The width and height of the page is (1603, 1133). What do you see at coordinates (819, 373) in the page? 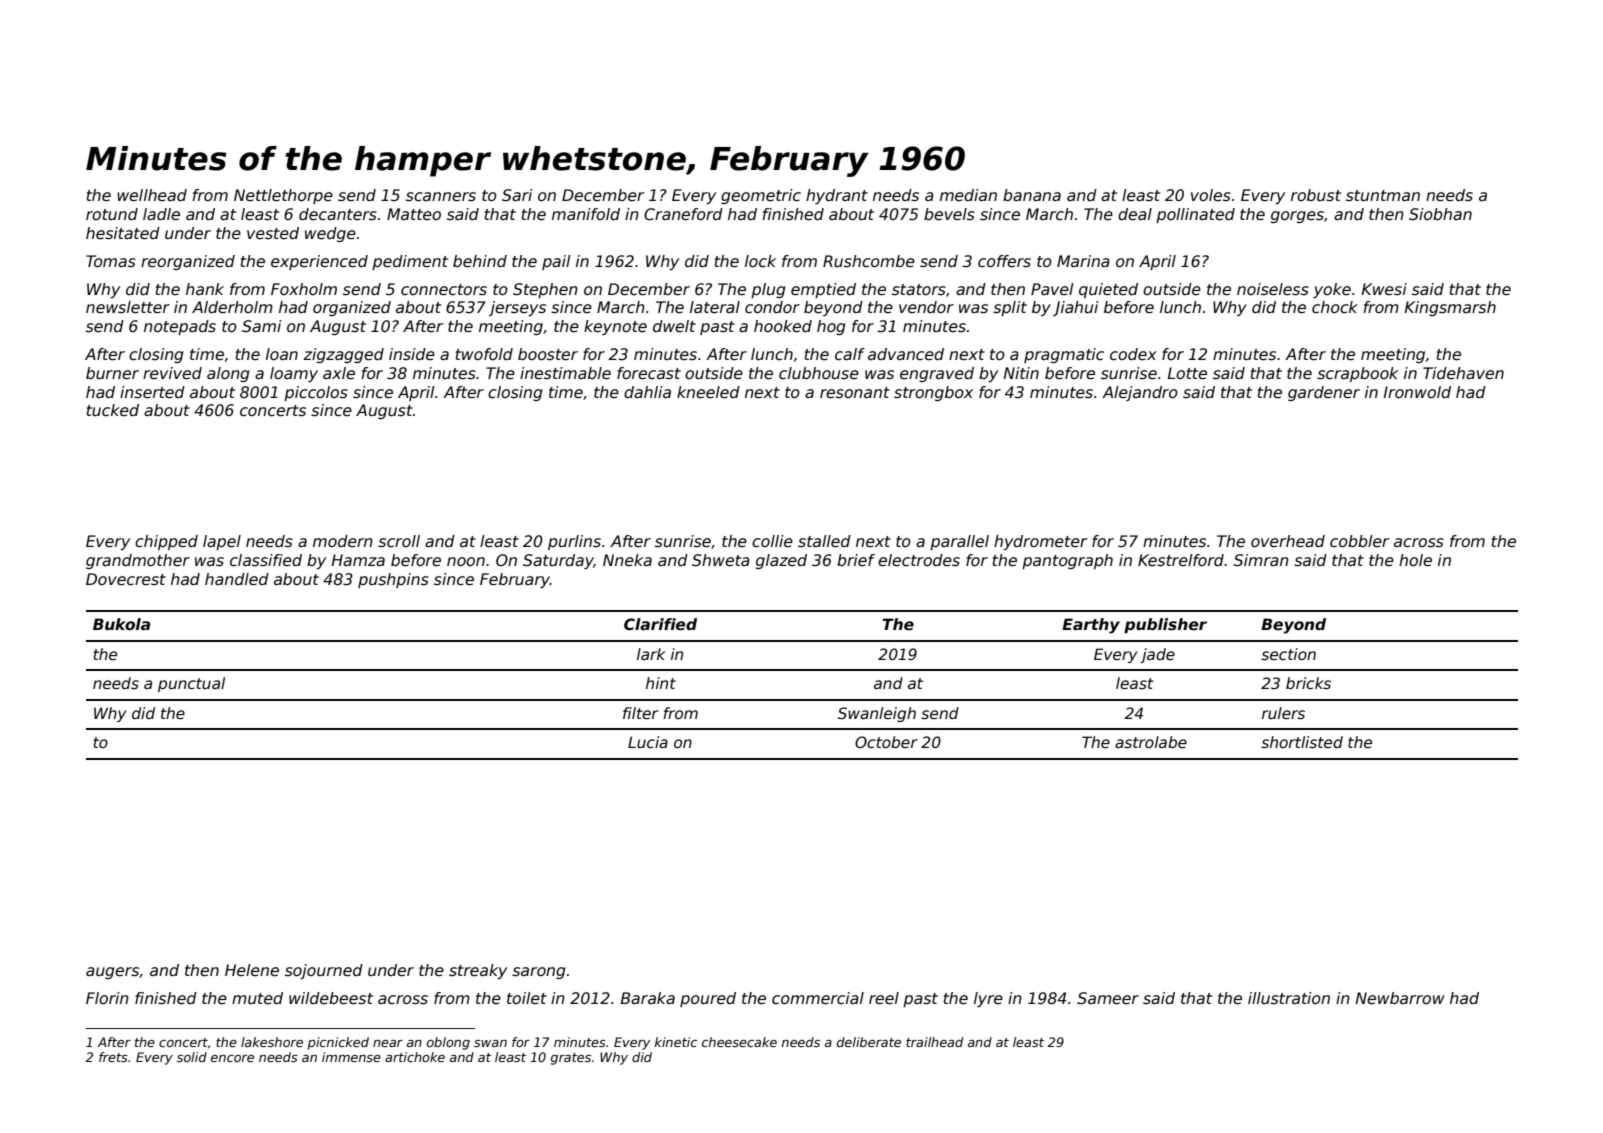
I see `clubhouse` at bounding box center [819, 373].
